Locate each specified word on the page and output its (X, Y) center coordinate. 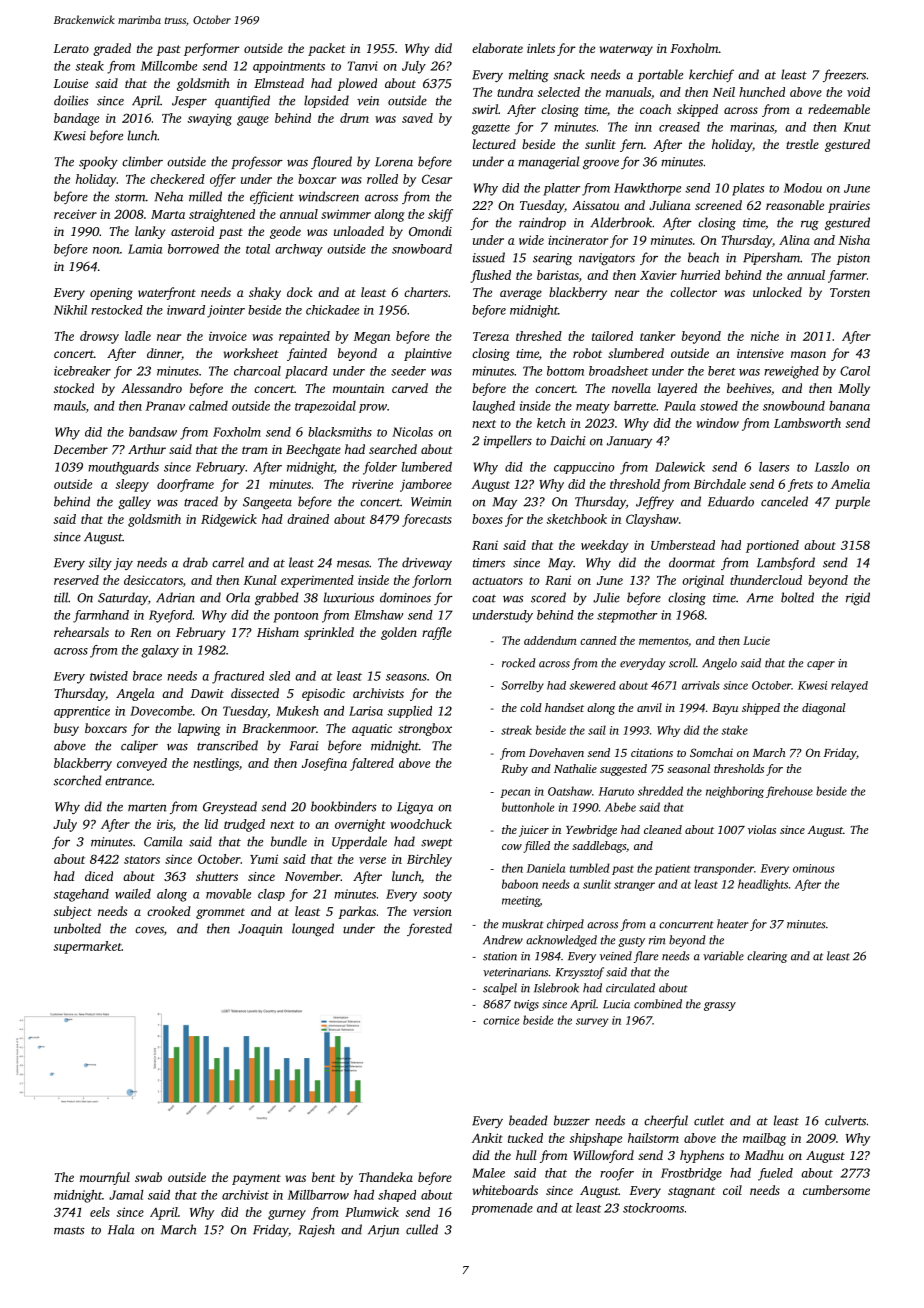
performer (212, 49)
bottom (565, 371)
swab (148, 1177)
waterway (626, 50)
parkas (357, 912)
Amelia (850, 484)
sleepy (132, 485)
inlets (541, 48)
